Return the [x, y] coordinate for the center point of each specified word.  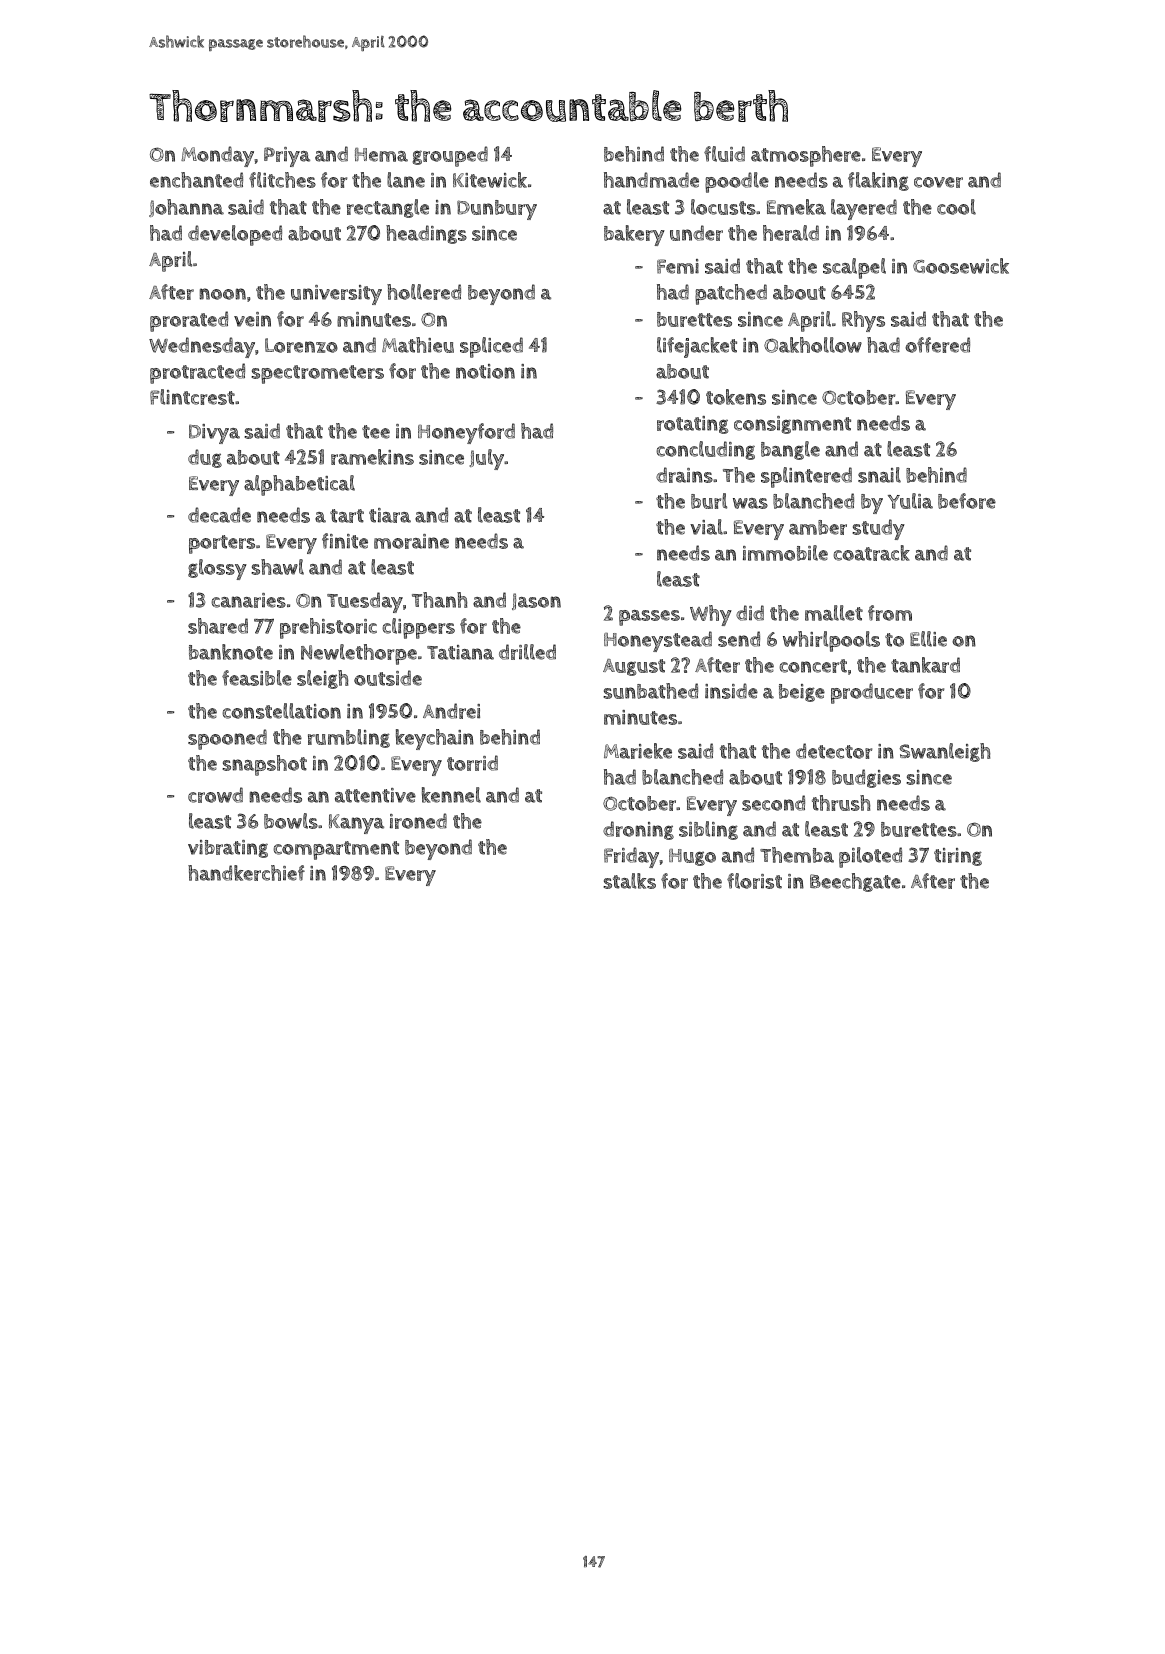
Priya [287, 157]
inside [731, 691]
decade [219, 515]
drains [684, 475]
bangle [790, 450]
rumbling [349, 738]
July [487, 459]
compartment [336, 850]
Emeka [796, 207]
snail [879, 475]
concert [813, 666]
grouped [450, 156]
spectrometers [317, 374]
